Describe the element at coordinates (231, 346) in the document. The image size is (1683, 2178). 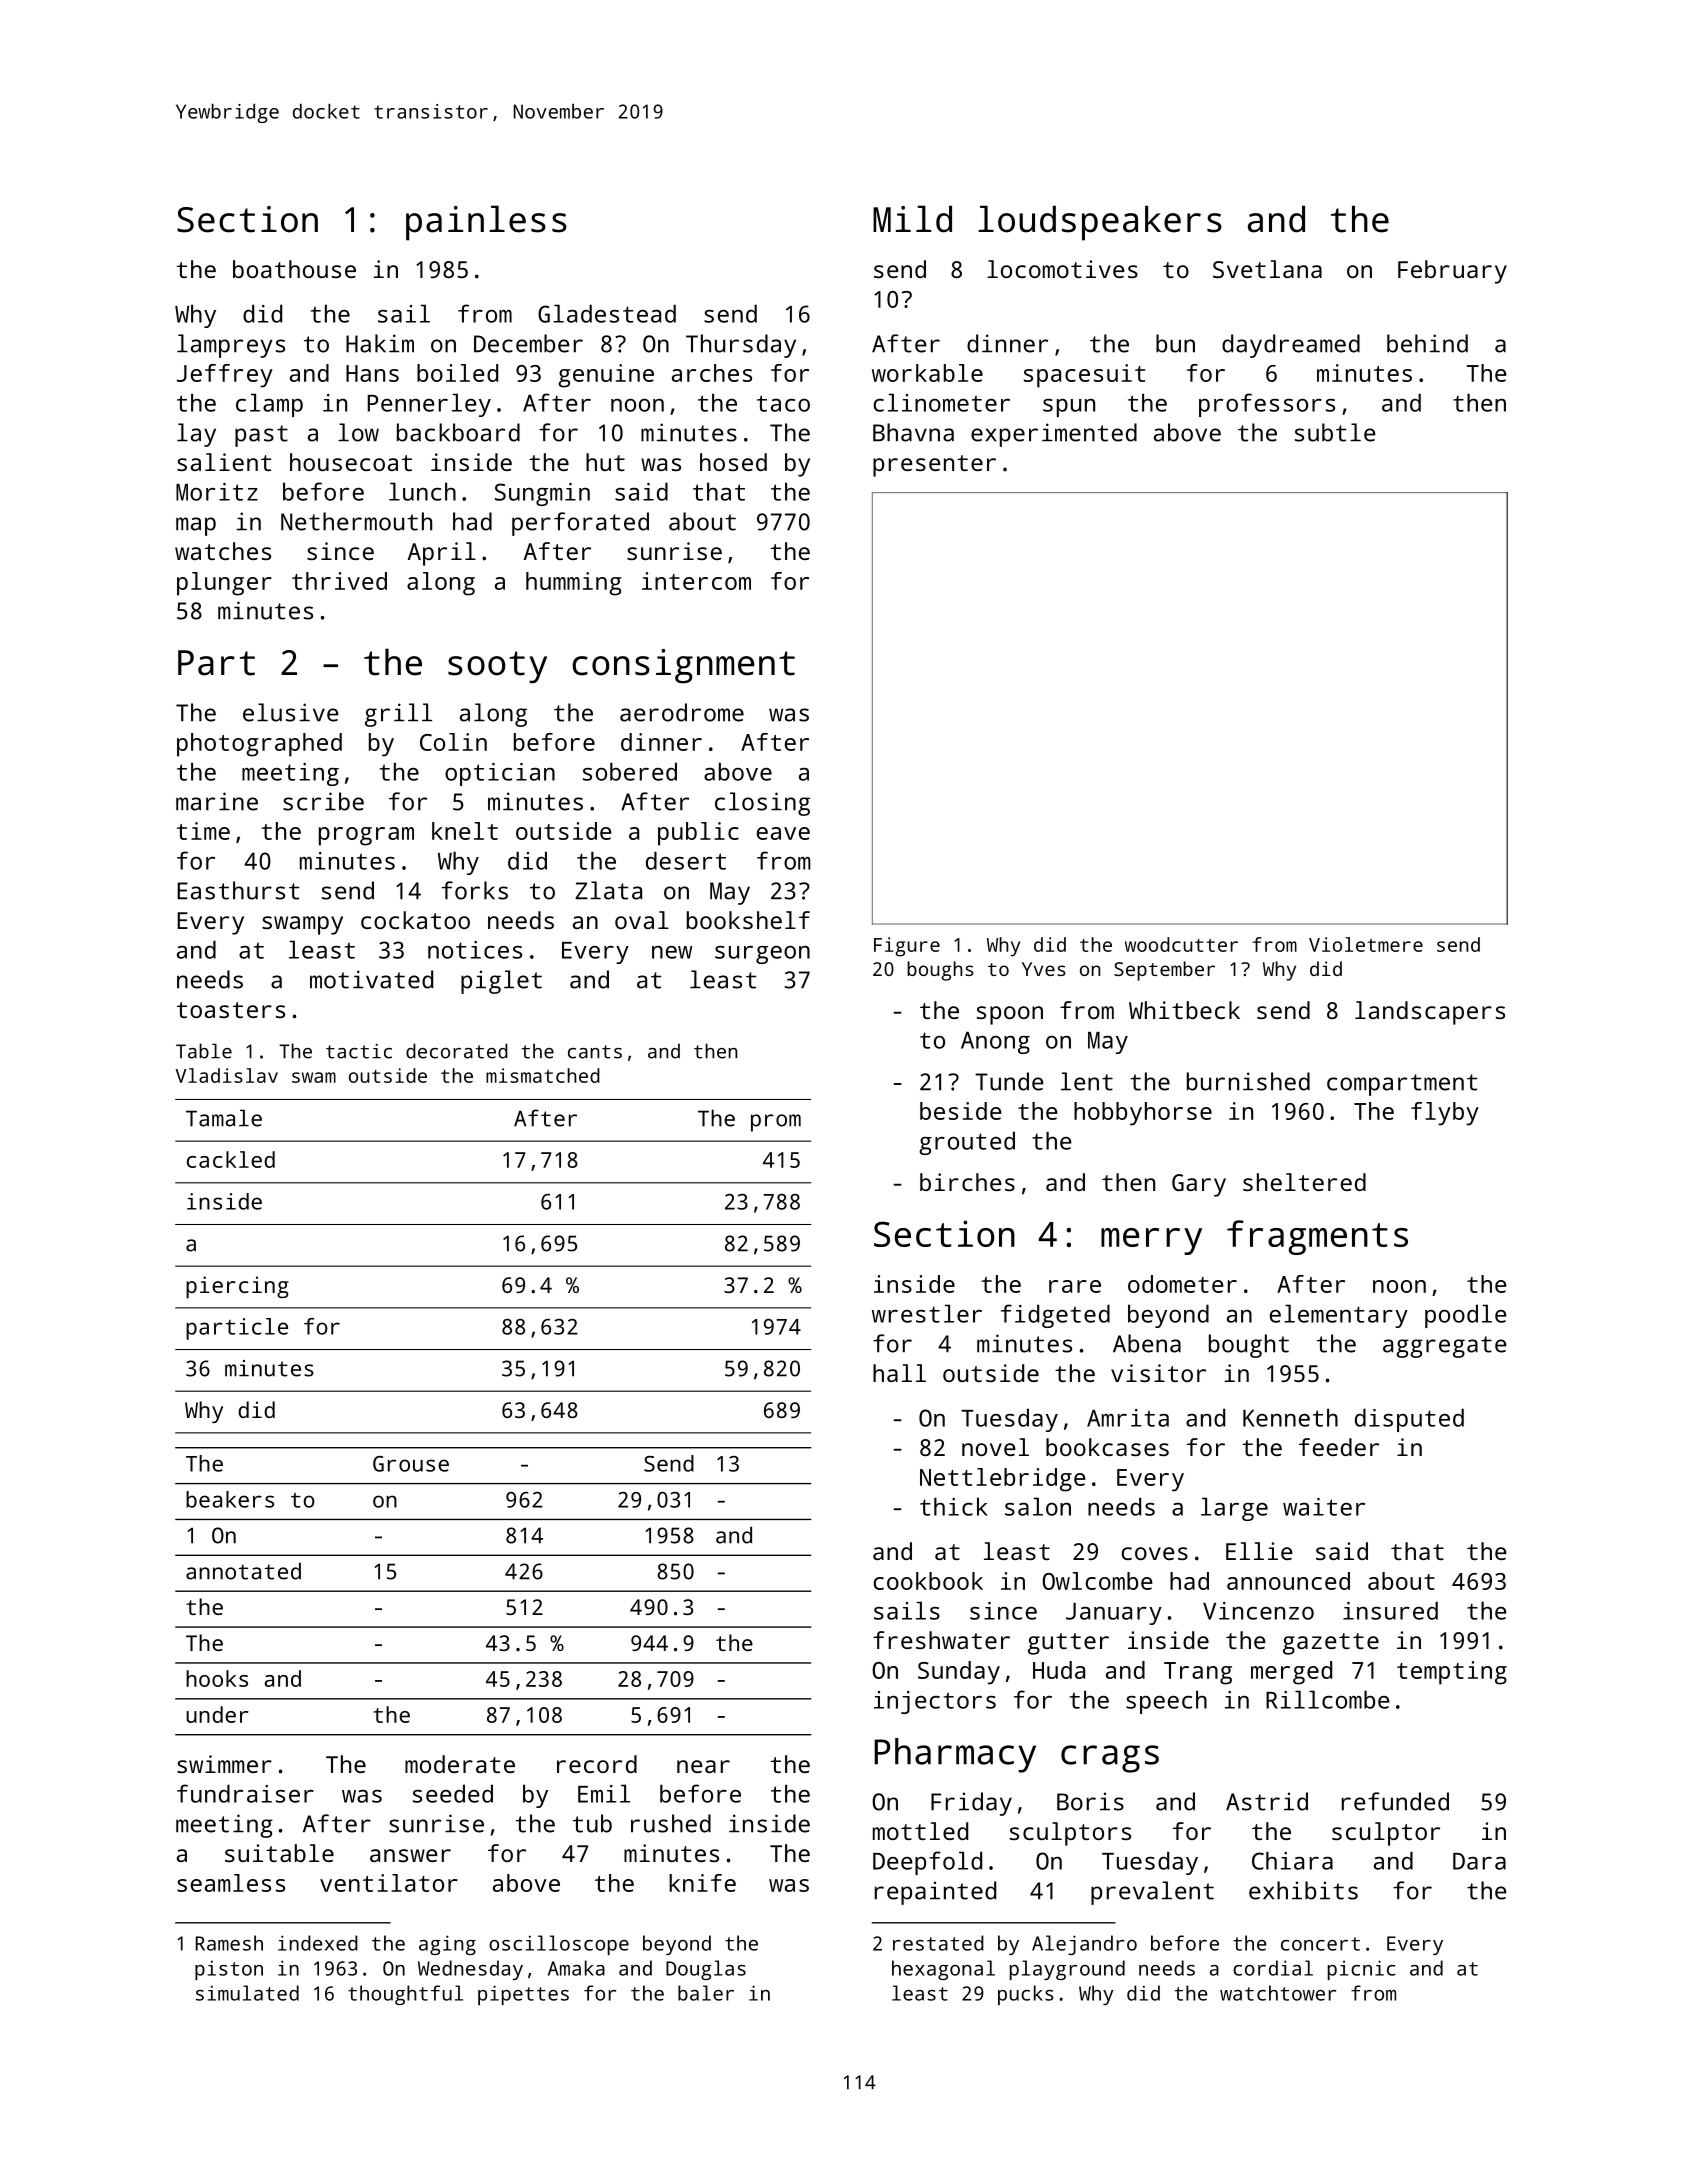
I see `lampreys` at that location.
